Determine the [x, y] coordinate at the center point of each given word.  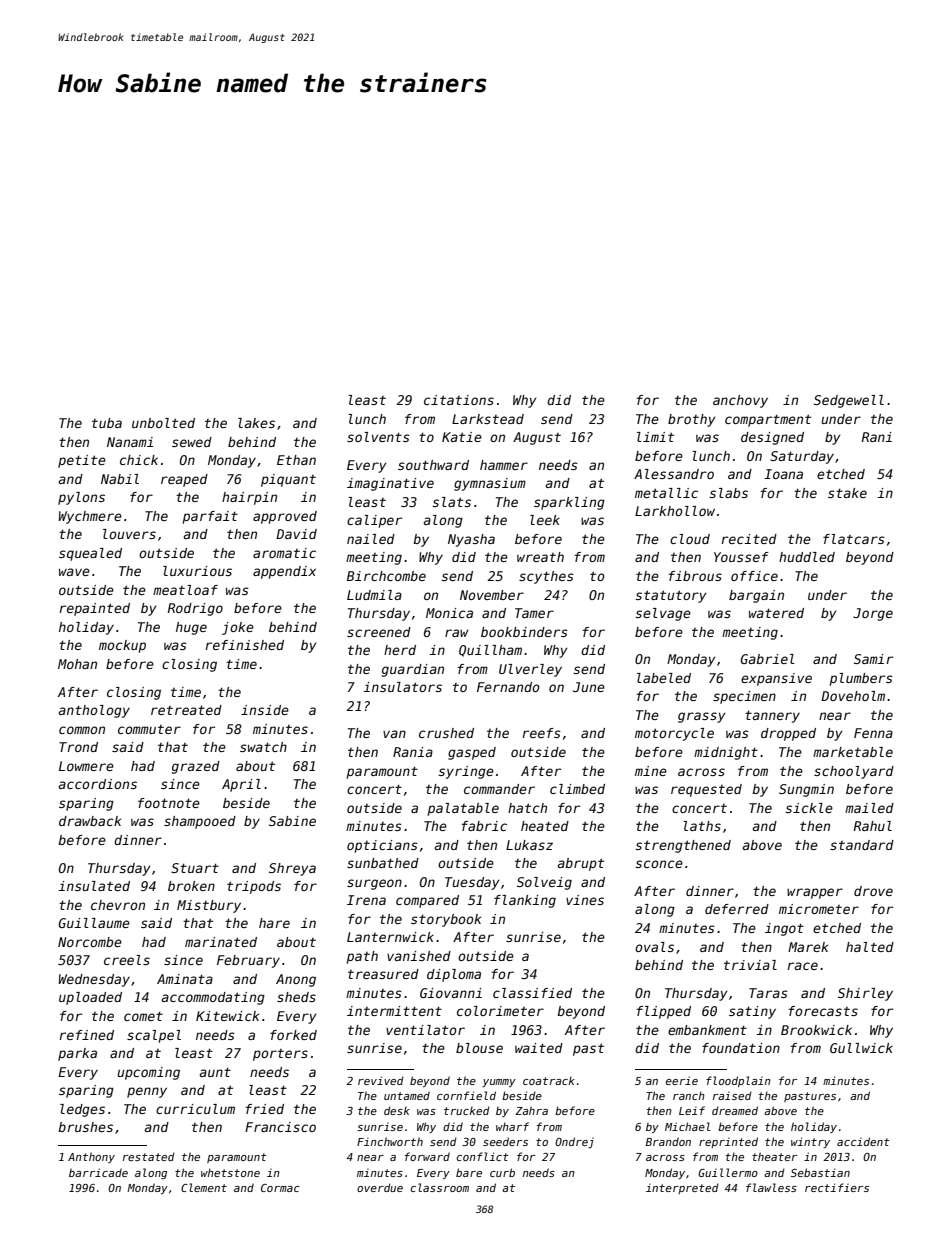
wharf [512, 1126]
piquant [288, 480]
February [248, 961]
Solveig [544, 883]
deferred [737, 909]
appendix [284, 572]
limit [655, 437]
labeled [664, 678]
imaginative [390, 484]
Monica [449, 613]
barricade [98, 1172]
